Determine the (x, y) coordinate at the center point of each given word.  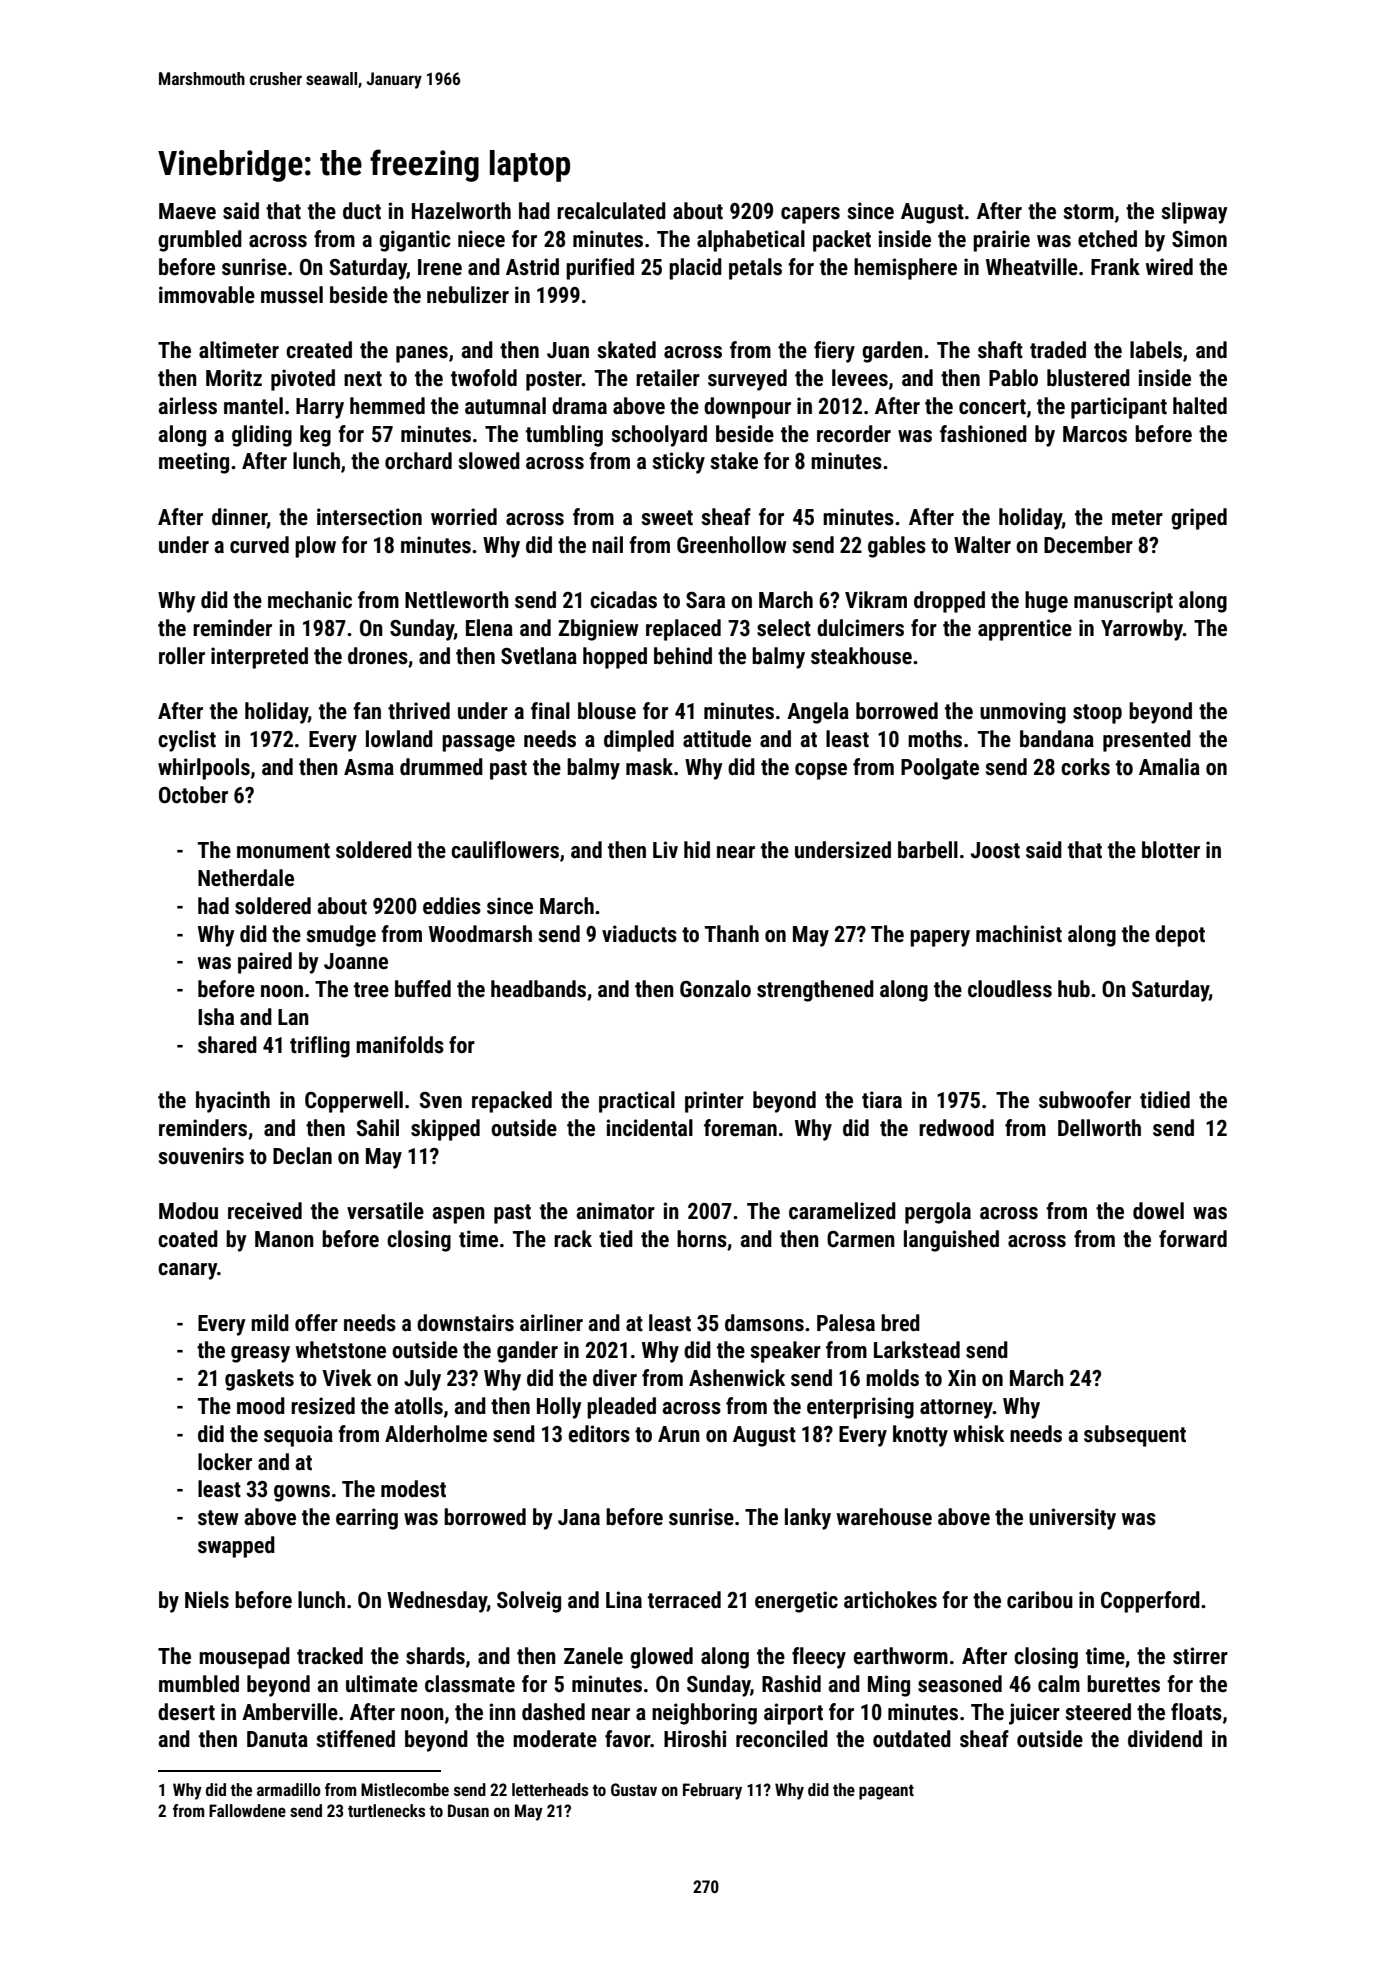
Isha (216, 1017)
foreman (740, 1128)
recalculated (611, 211)
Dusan (468, 1810)
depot (1180, 936)
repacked (512, 1102)
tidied (1165, 1100)
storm (1088, 212)
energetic (796, 1602)
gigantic (415, 241)
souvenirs (201, 1156)
